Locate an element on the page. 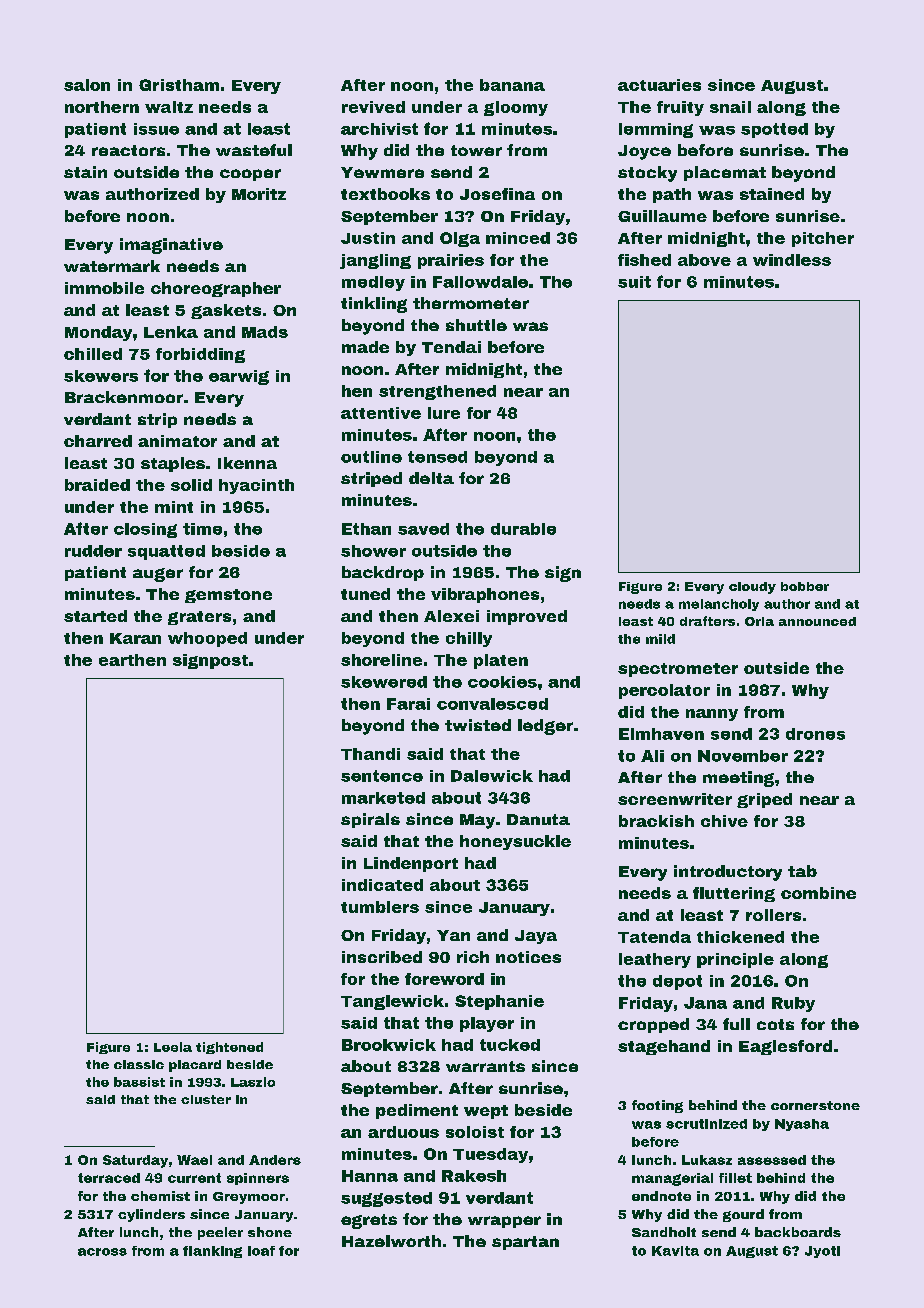 The image size is (924, 1308). improved is located at coordinates (527, 617).
